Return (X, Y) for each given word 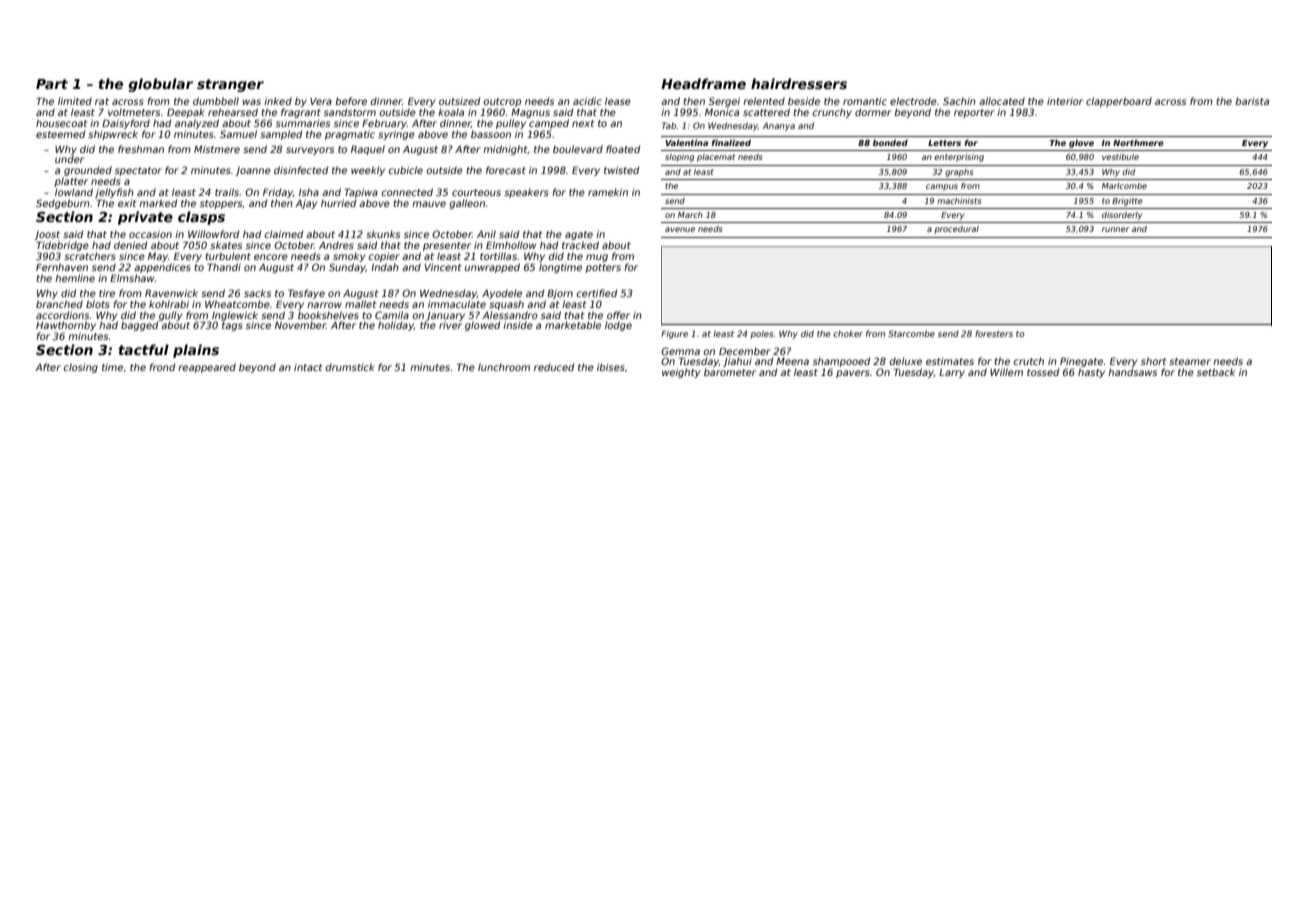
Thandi (224, 267)
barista (1252, 101)
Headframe (703, 83)
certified (596, 293)
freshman (141, 149)
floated (623, 149)
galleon (467, 204)
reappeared (207, 368)
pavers (853, 374)
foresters (994, 333)
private (145, 218)
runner (1116, 229)
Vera (321, 101)
